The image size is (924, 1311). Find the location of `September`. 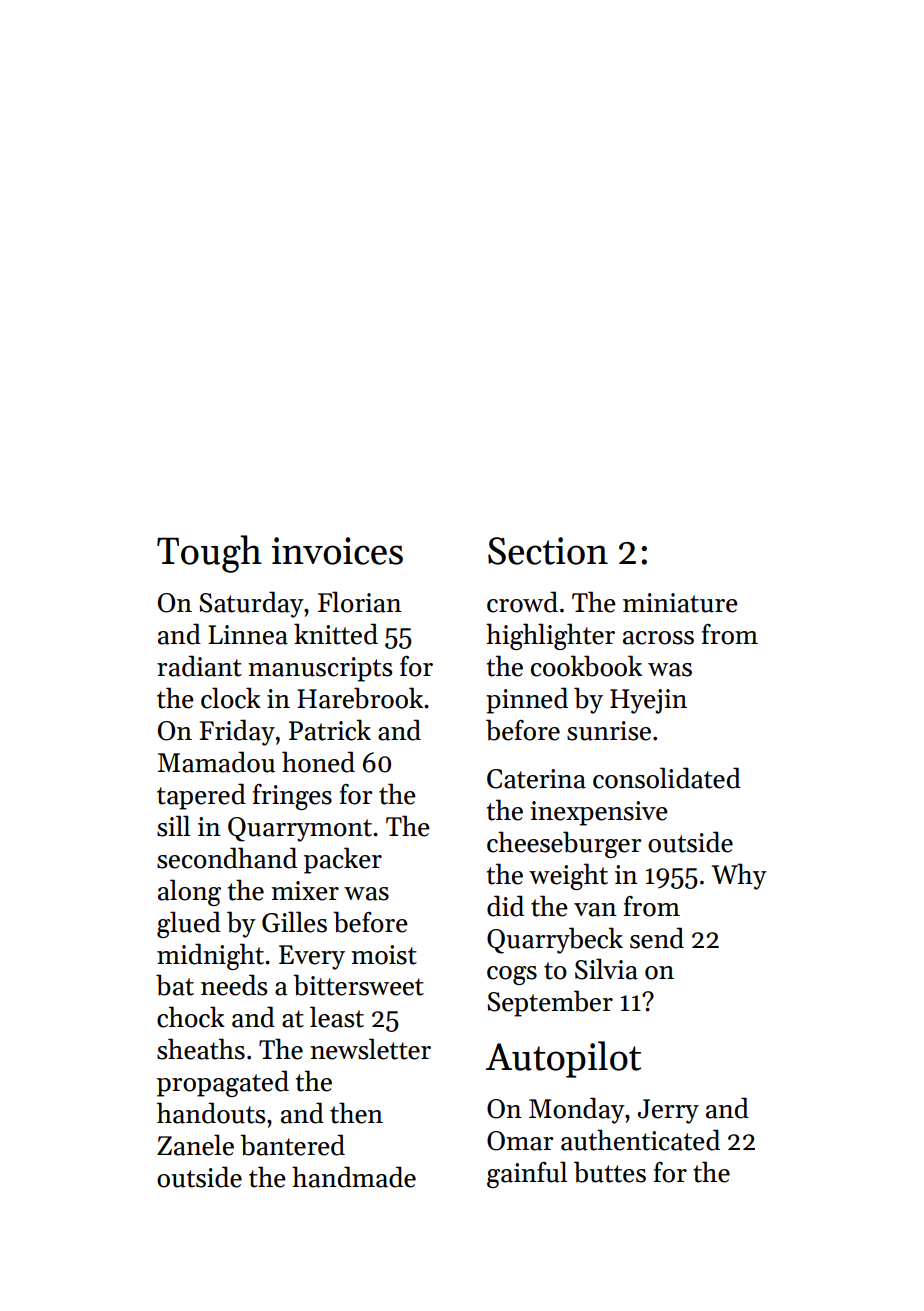

September is located at coordinates (550, 1003).
